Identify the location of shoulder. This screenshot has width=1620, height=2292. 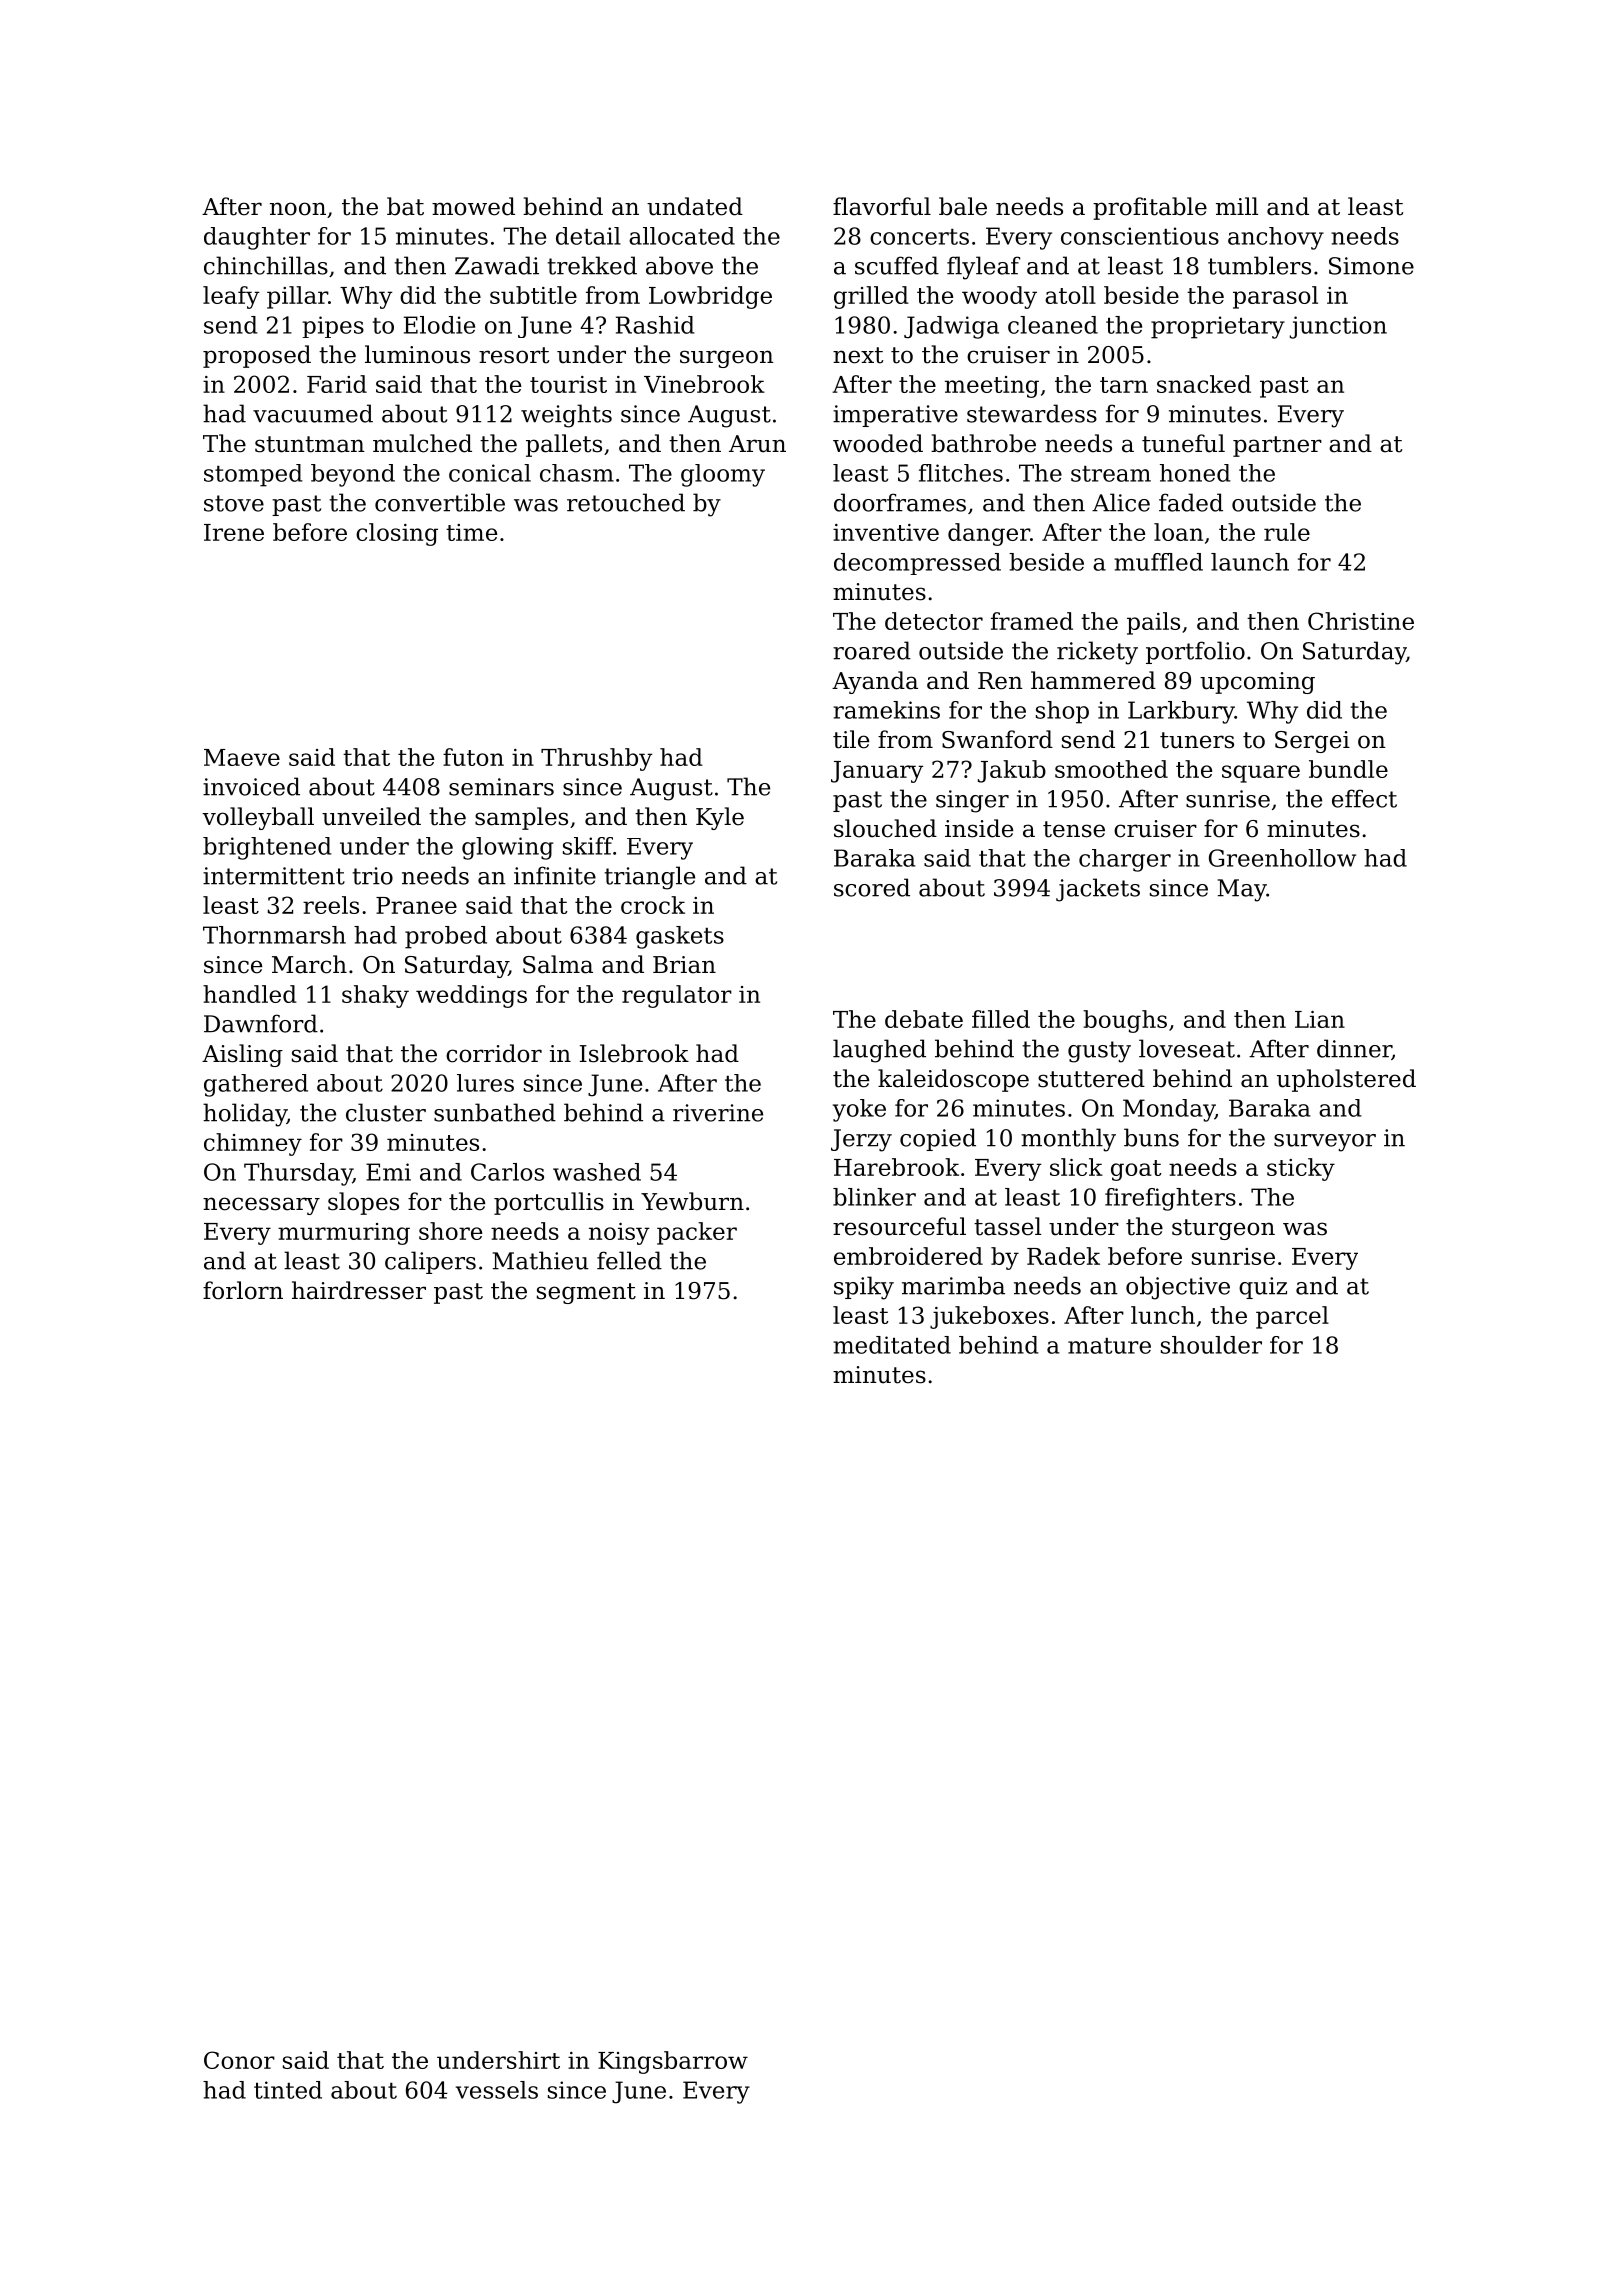
(1211, 1345).
